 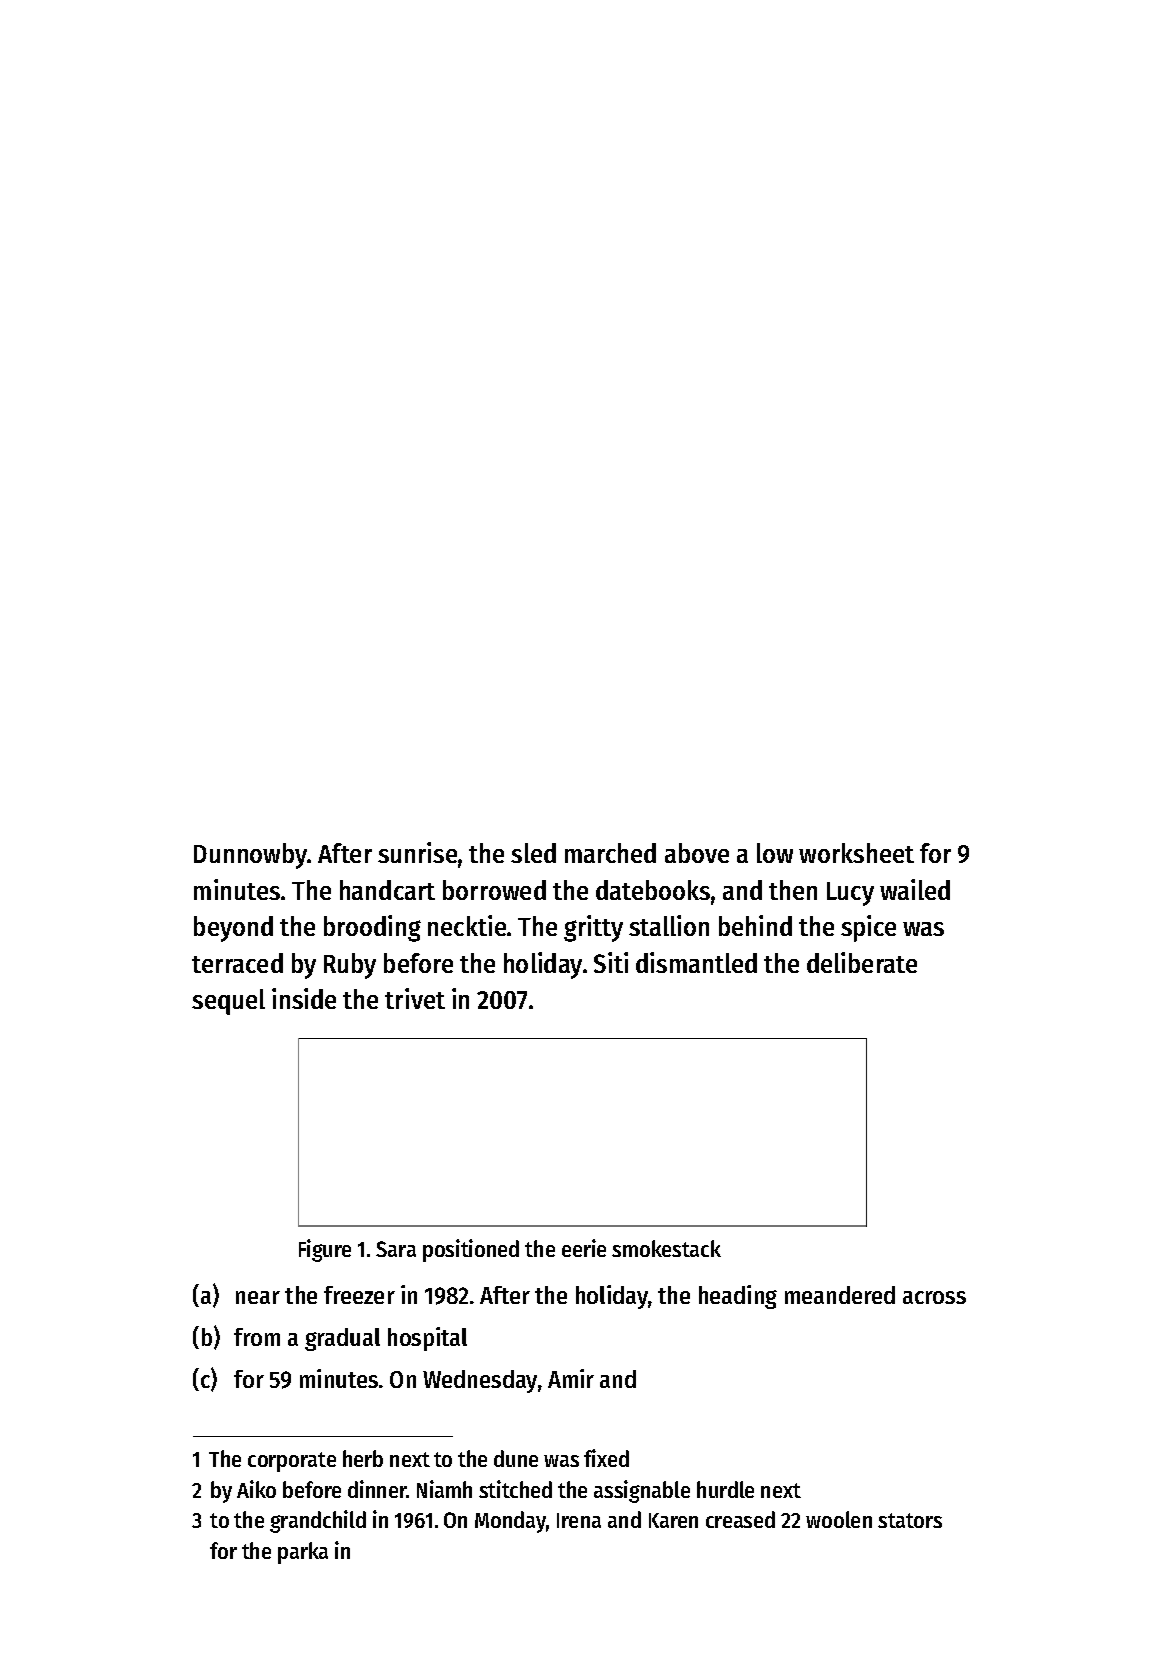 I want to click on Dunnowby, so click(x=251, y=856).
